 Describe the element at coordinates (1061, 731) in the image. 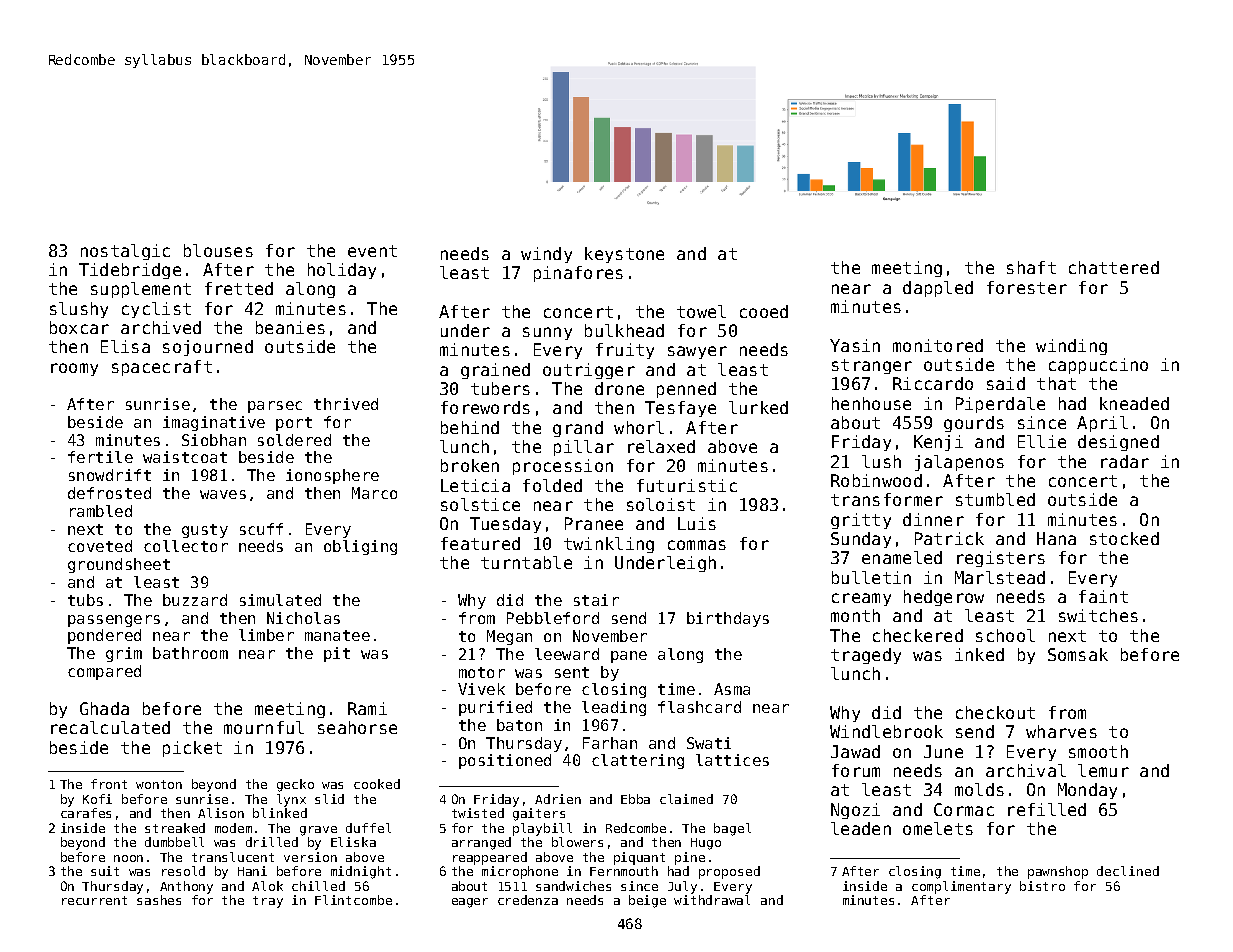

I see `wharves` at that location.
